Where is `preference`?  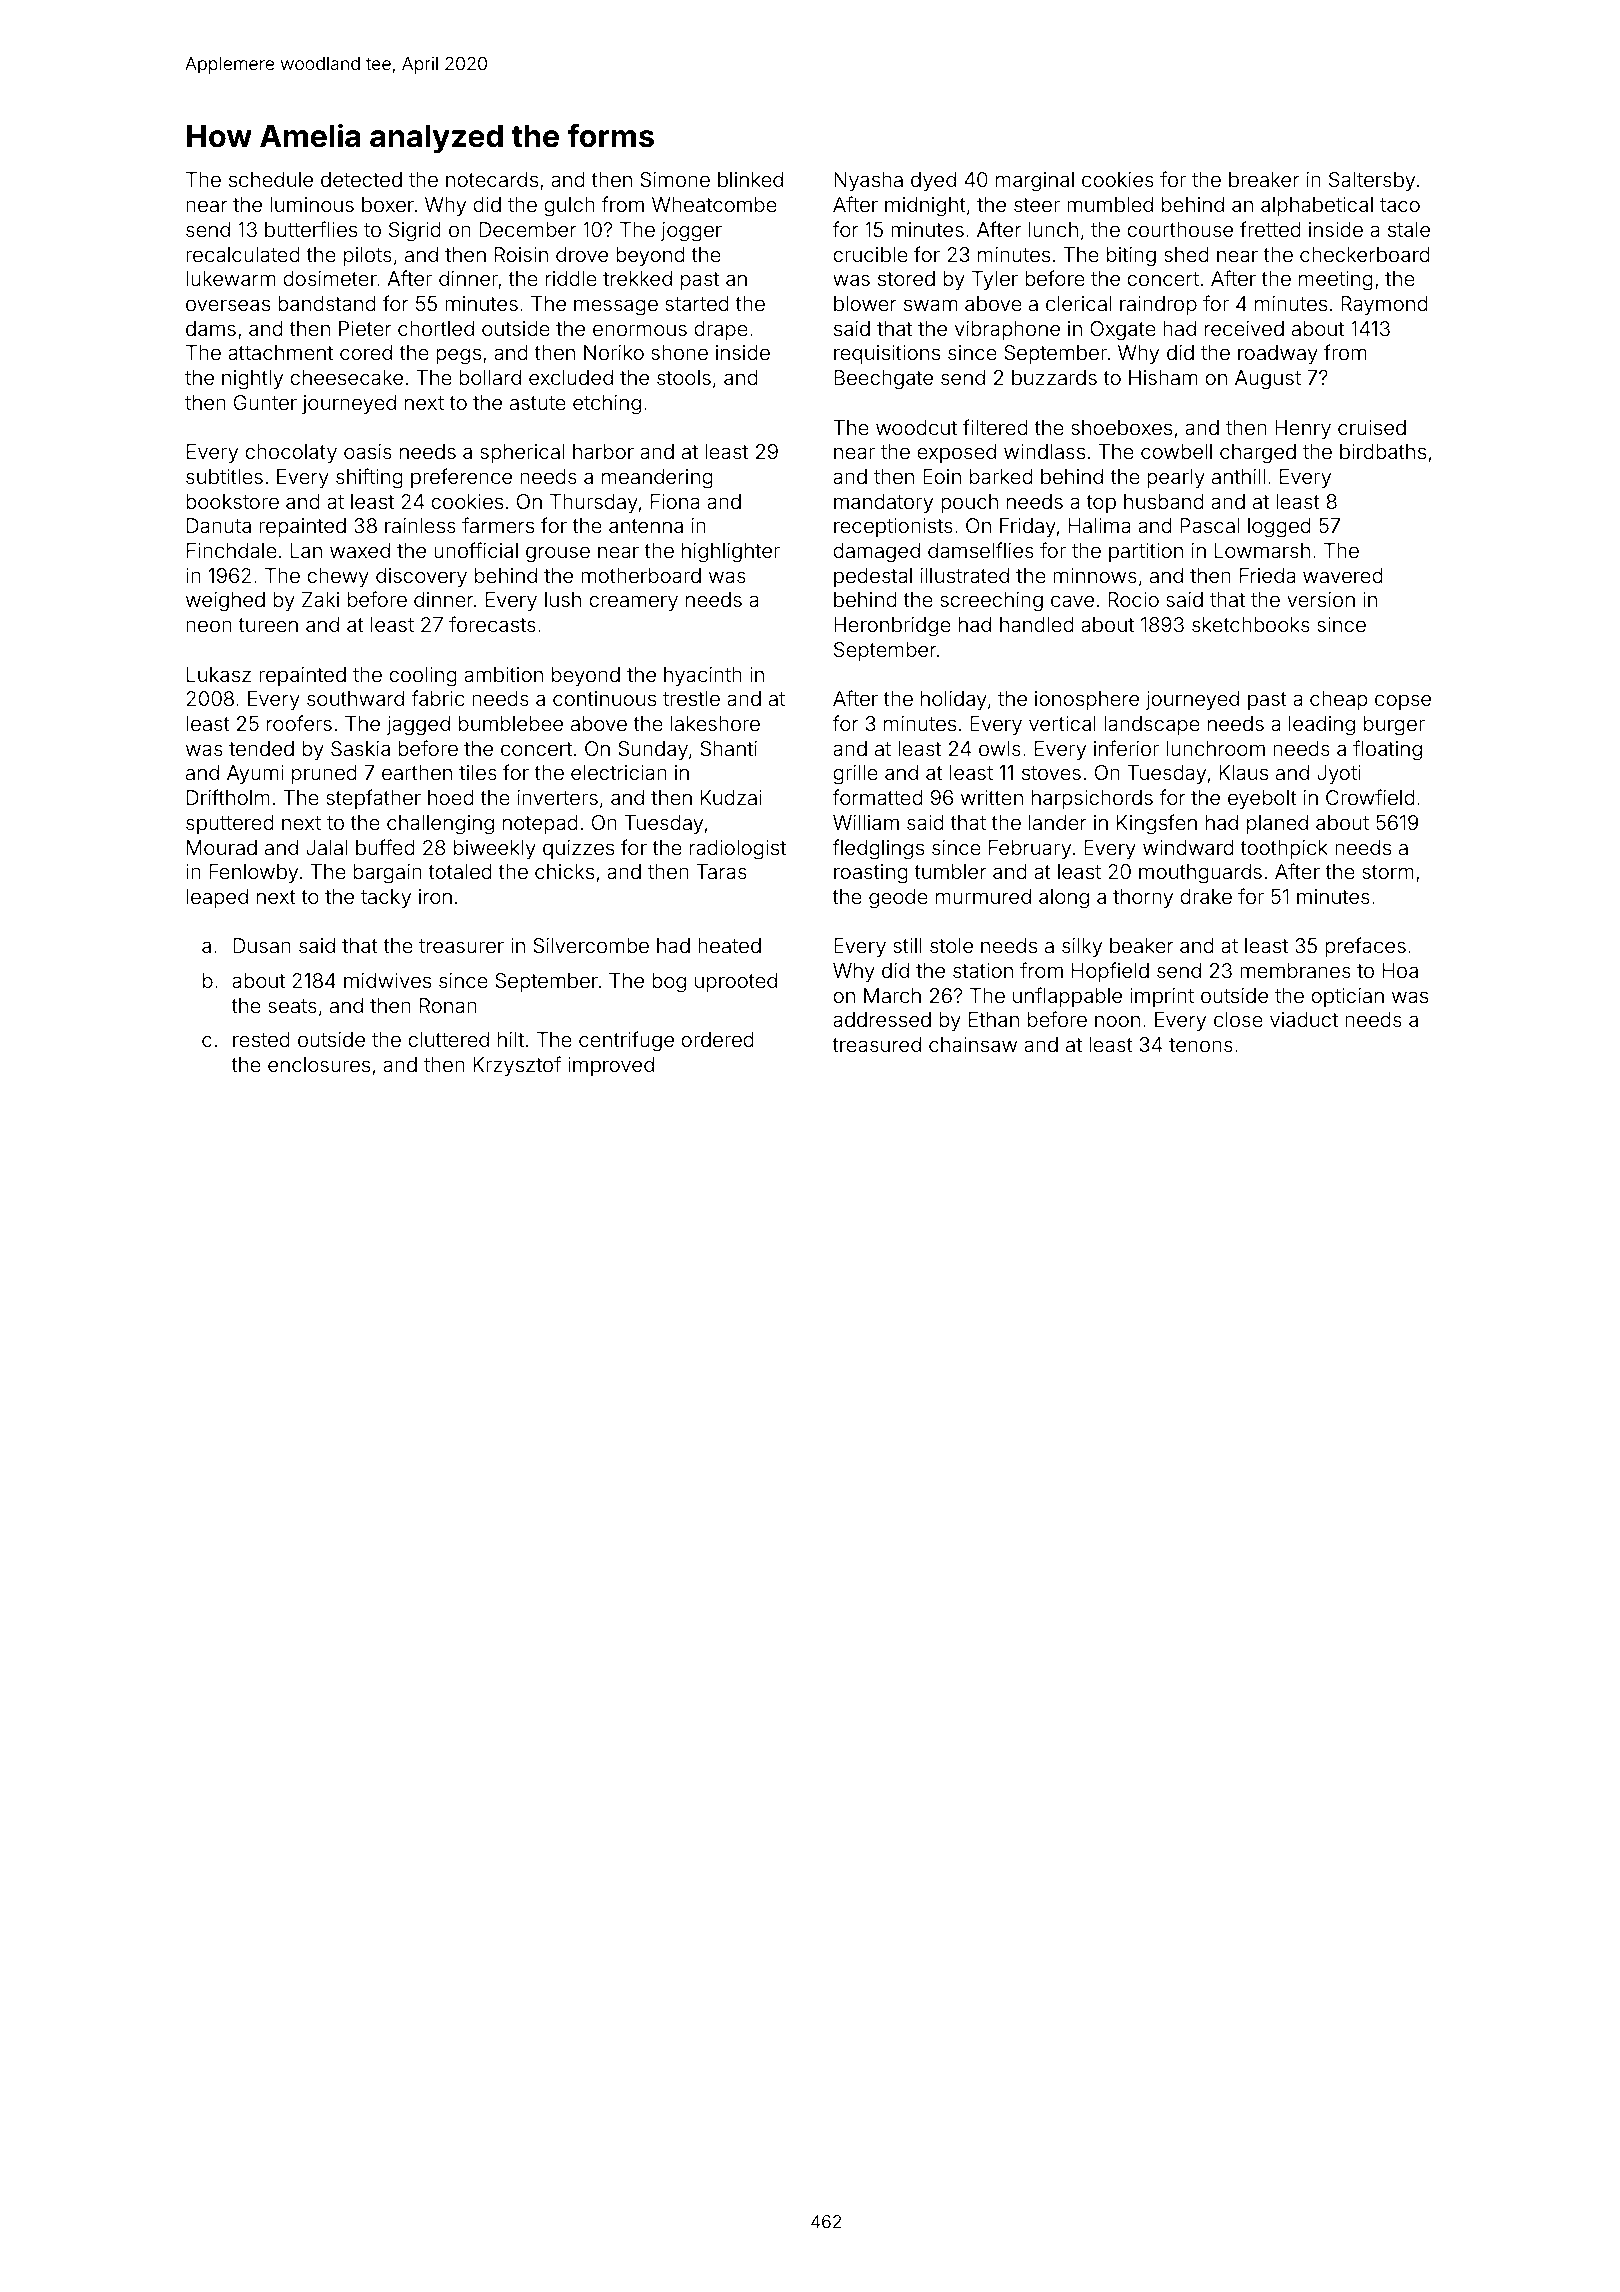 preference is located at coordinates (461, 478).
